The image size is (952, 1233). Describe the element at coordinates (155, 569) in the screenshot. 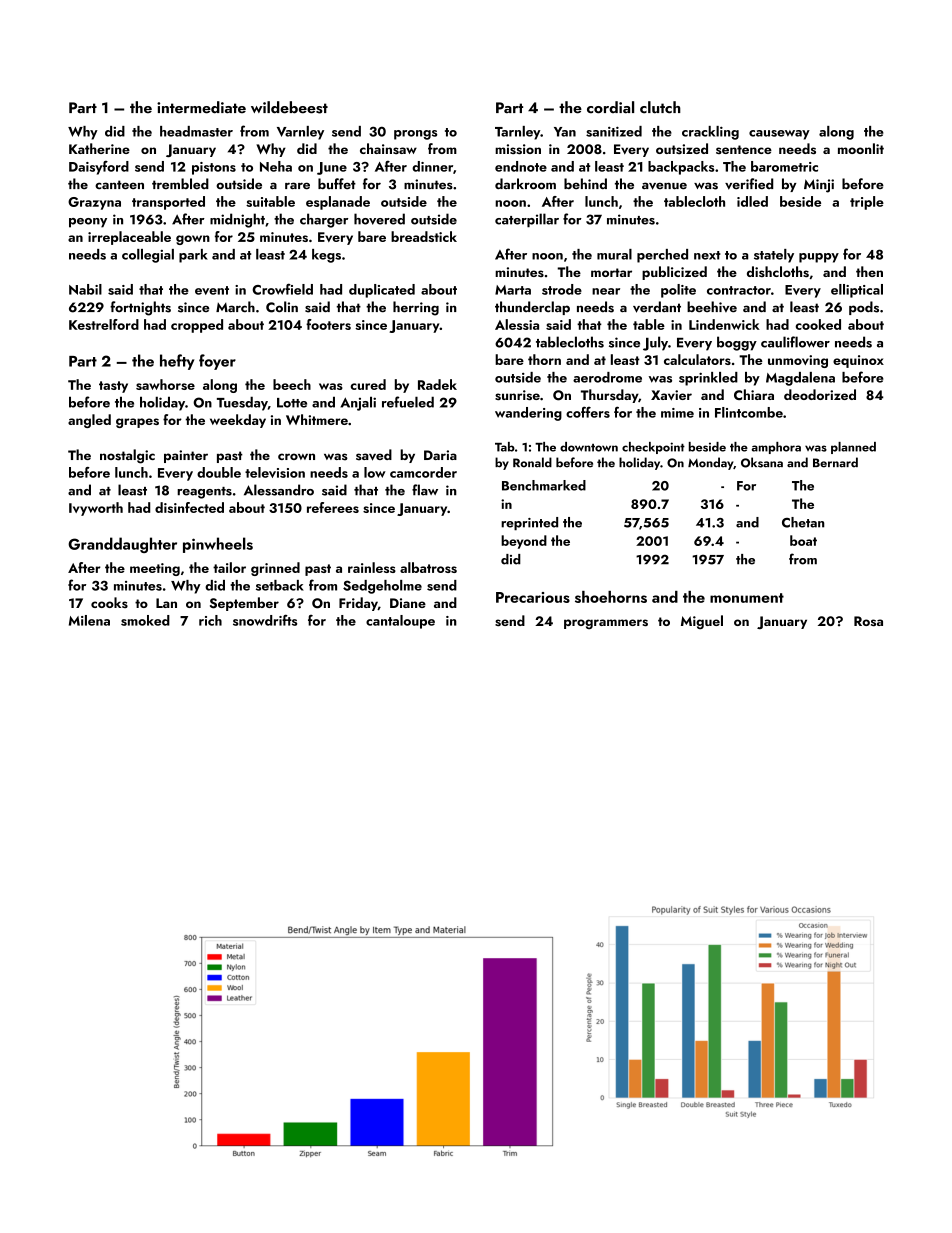

I see `meeting` at that location.
